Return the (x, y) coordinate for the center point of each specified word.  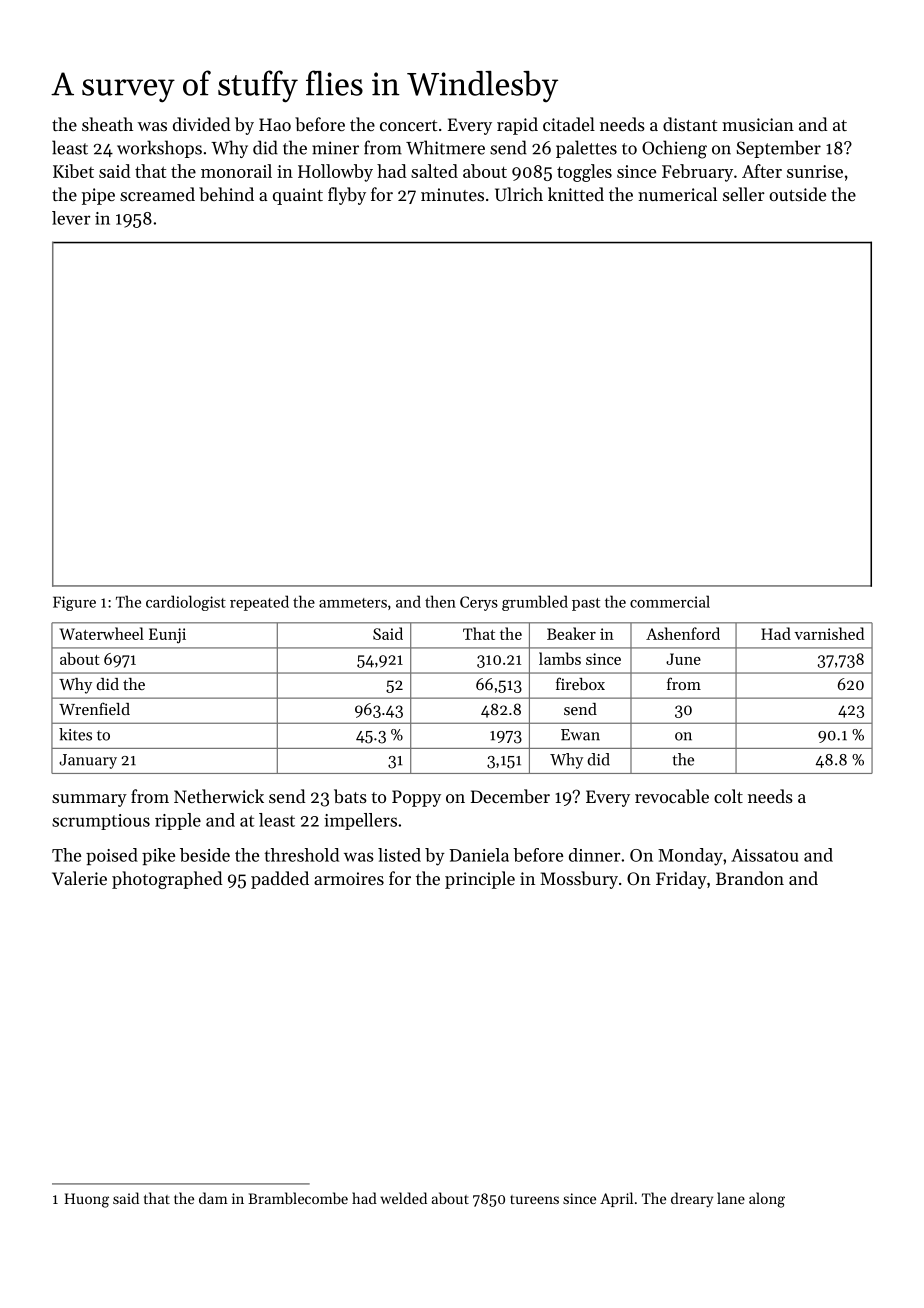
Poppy (416, 798)
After (762, 171)
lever (71, 218)
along (767, 1200)
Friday (681, 880)
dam (213, 1198)
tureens (534, 1199)
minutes (452, 194)
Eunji (167, 635)
